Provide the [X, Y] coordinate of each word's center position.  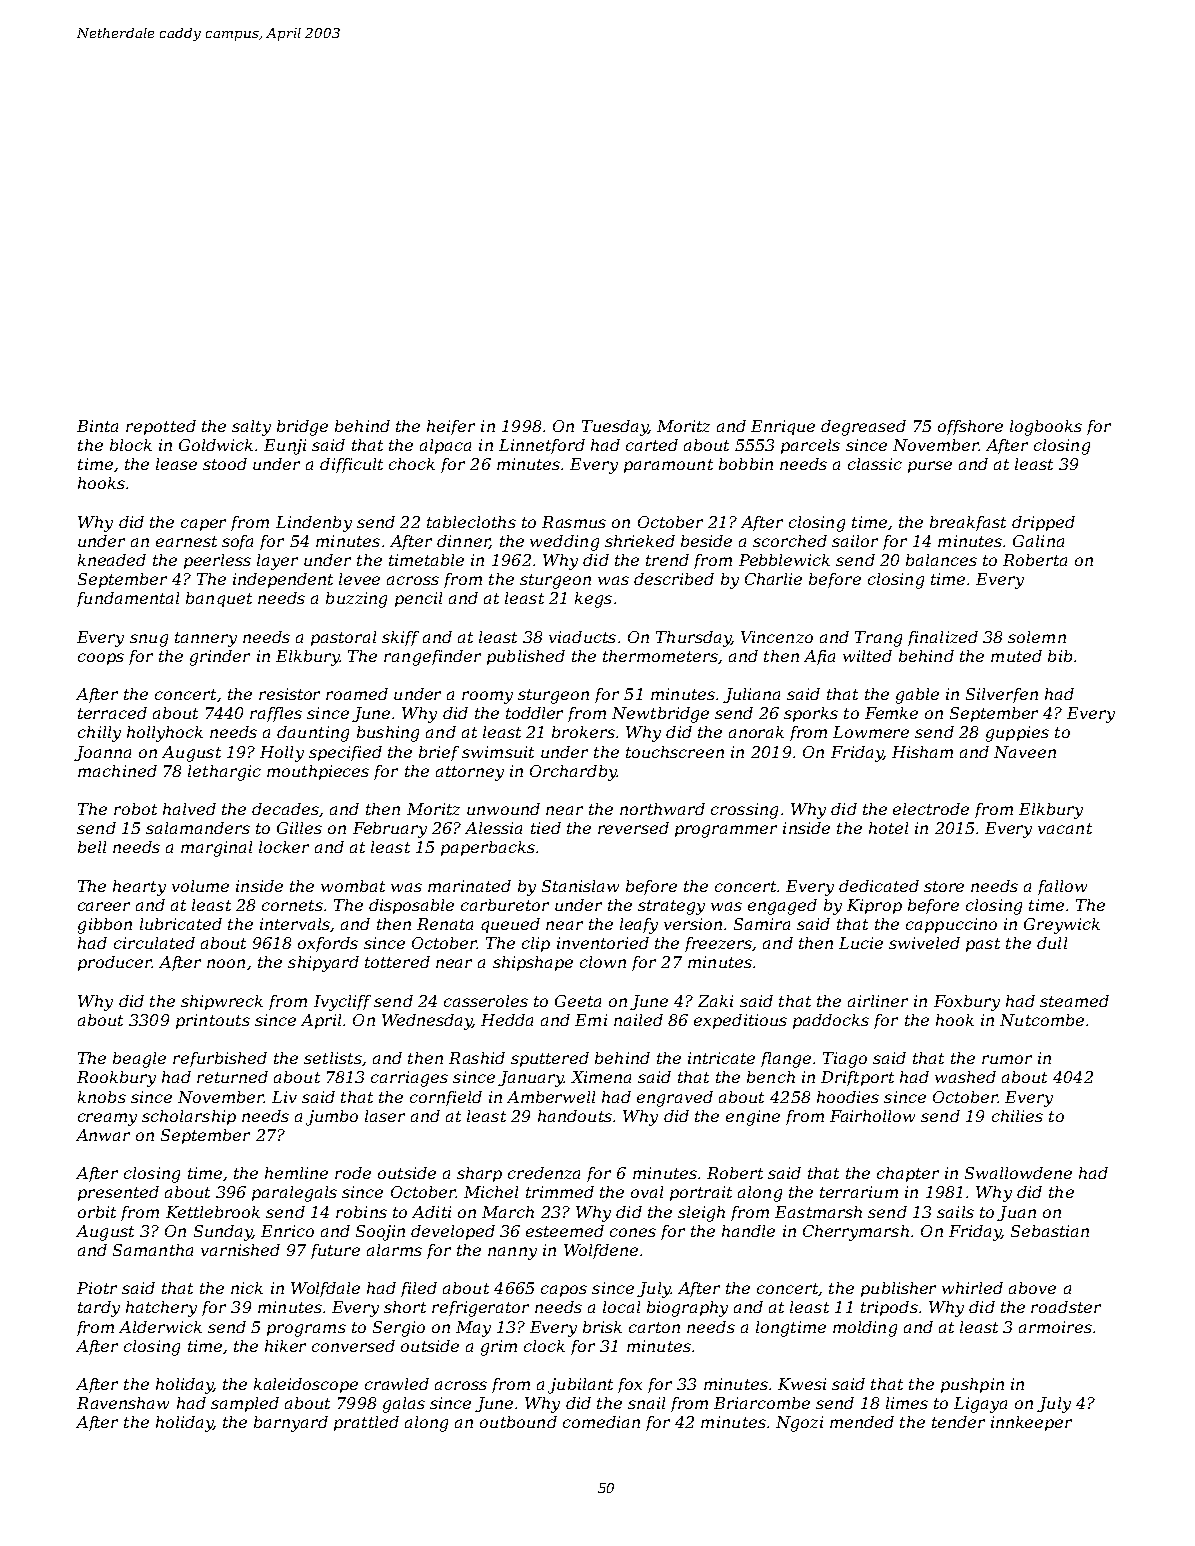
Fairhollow [872, 1116]
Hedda [507, 1020]
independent [283, 580]
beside [706, 541]
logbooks [1046, 428]
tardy [99, 1309]
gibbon [105, 926]
